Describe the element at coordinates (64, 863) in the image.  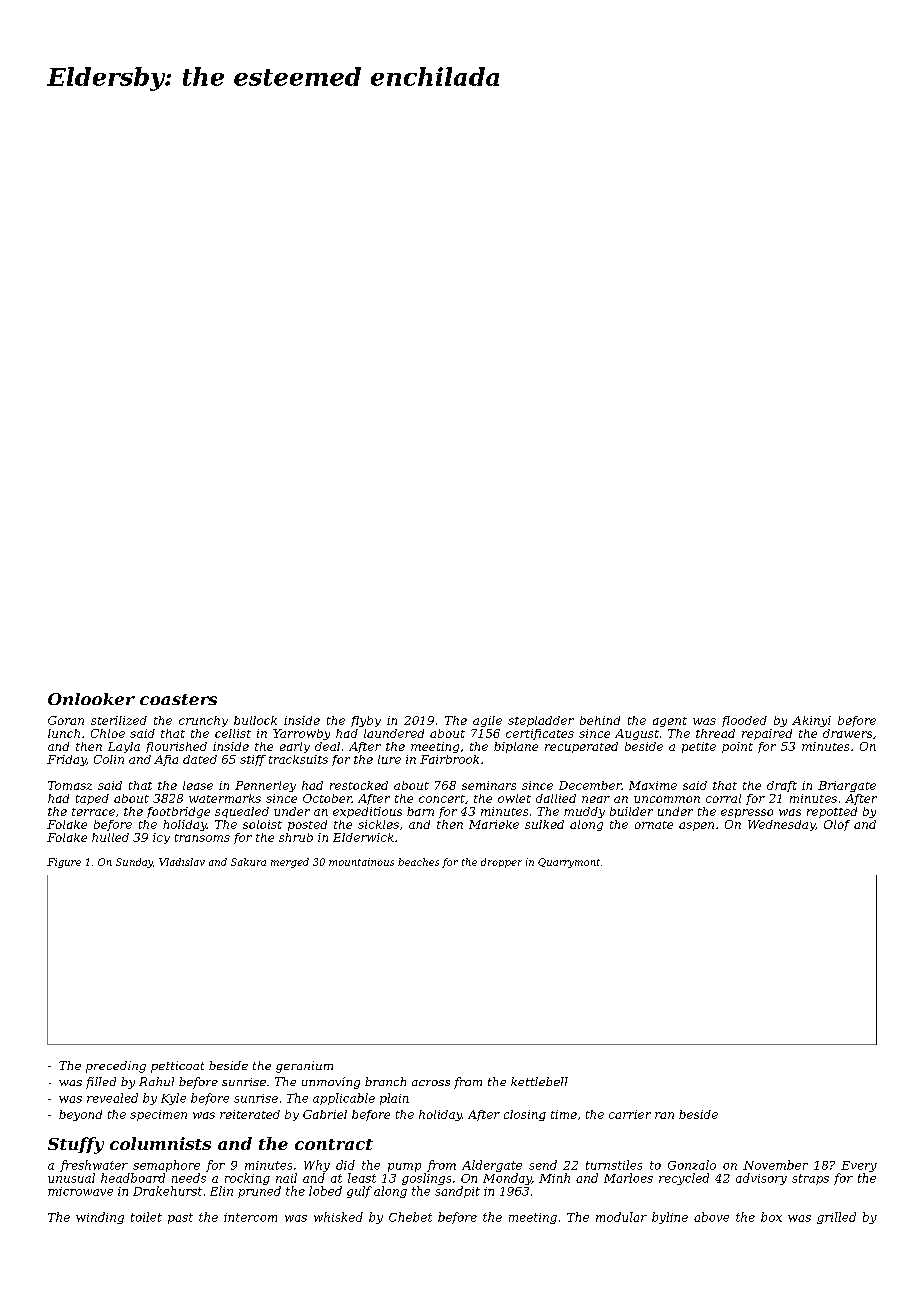
I see `Figure` at that location.
